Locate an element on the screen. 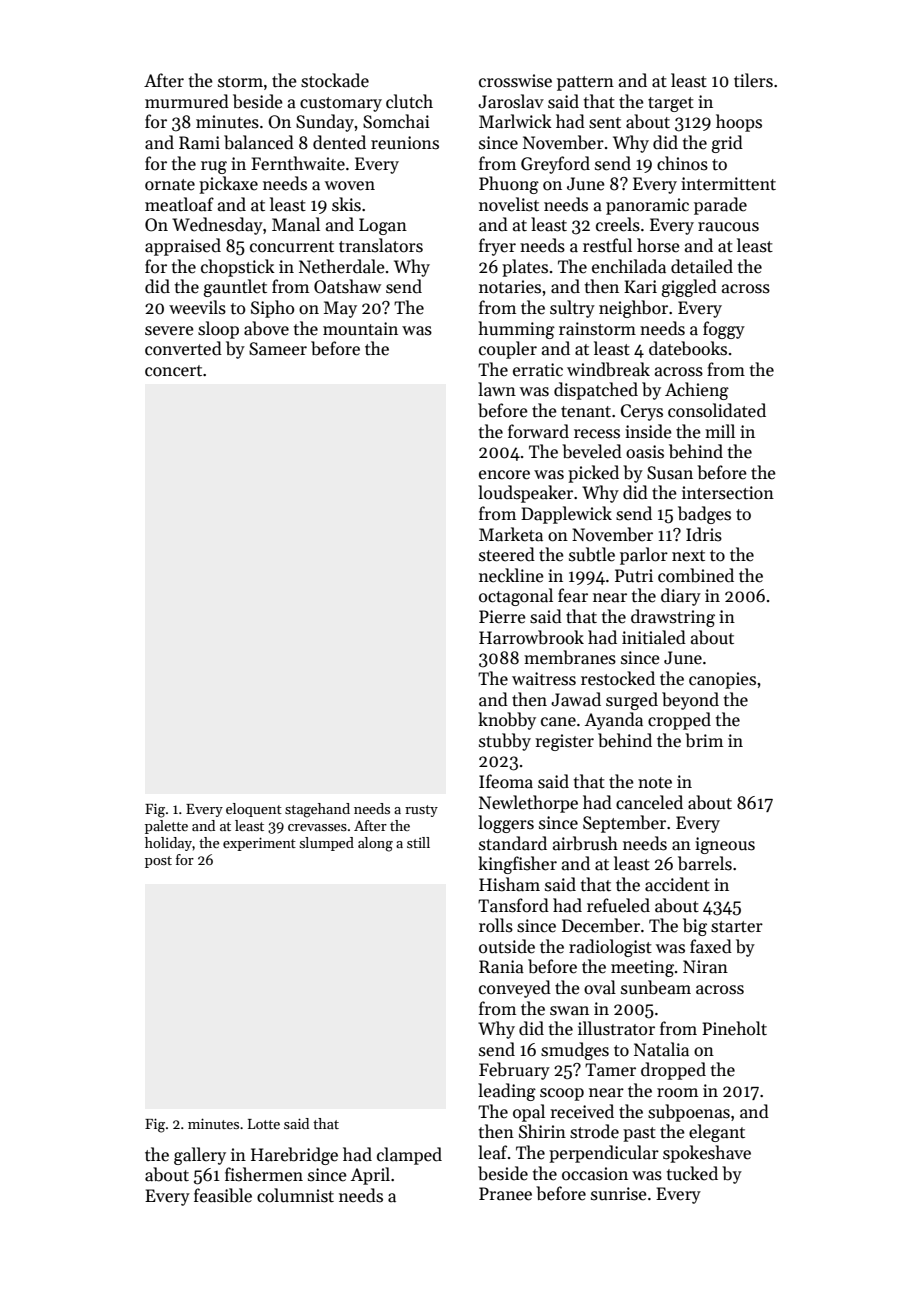  grid is located at coordinates (727, 144).
